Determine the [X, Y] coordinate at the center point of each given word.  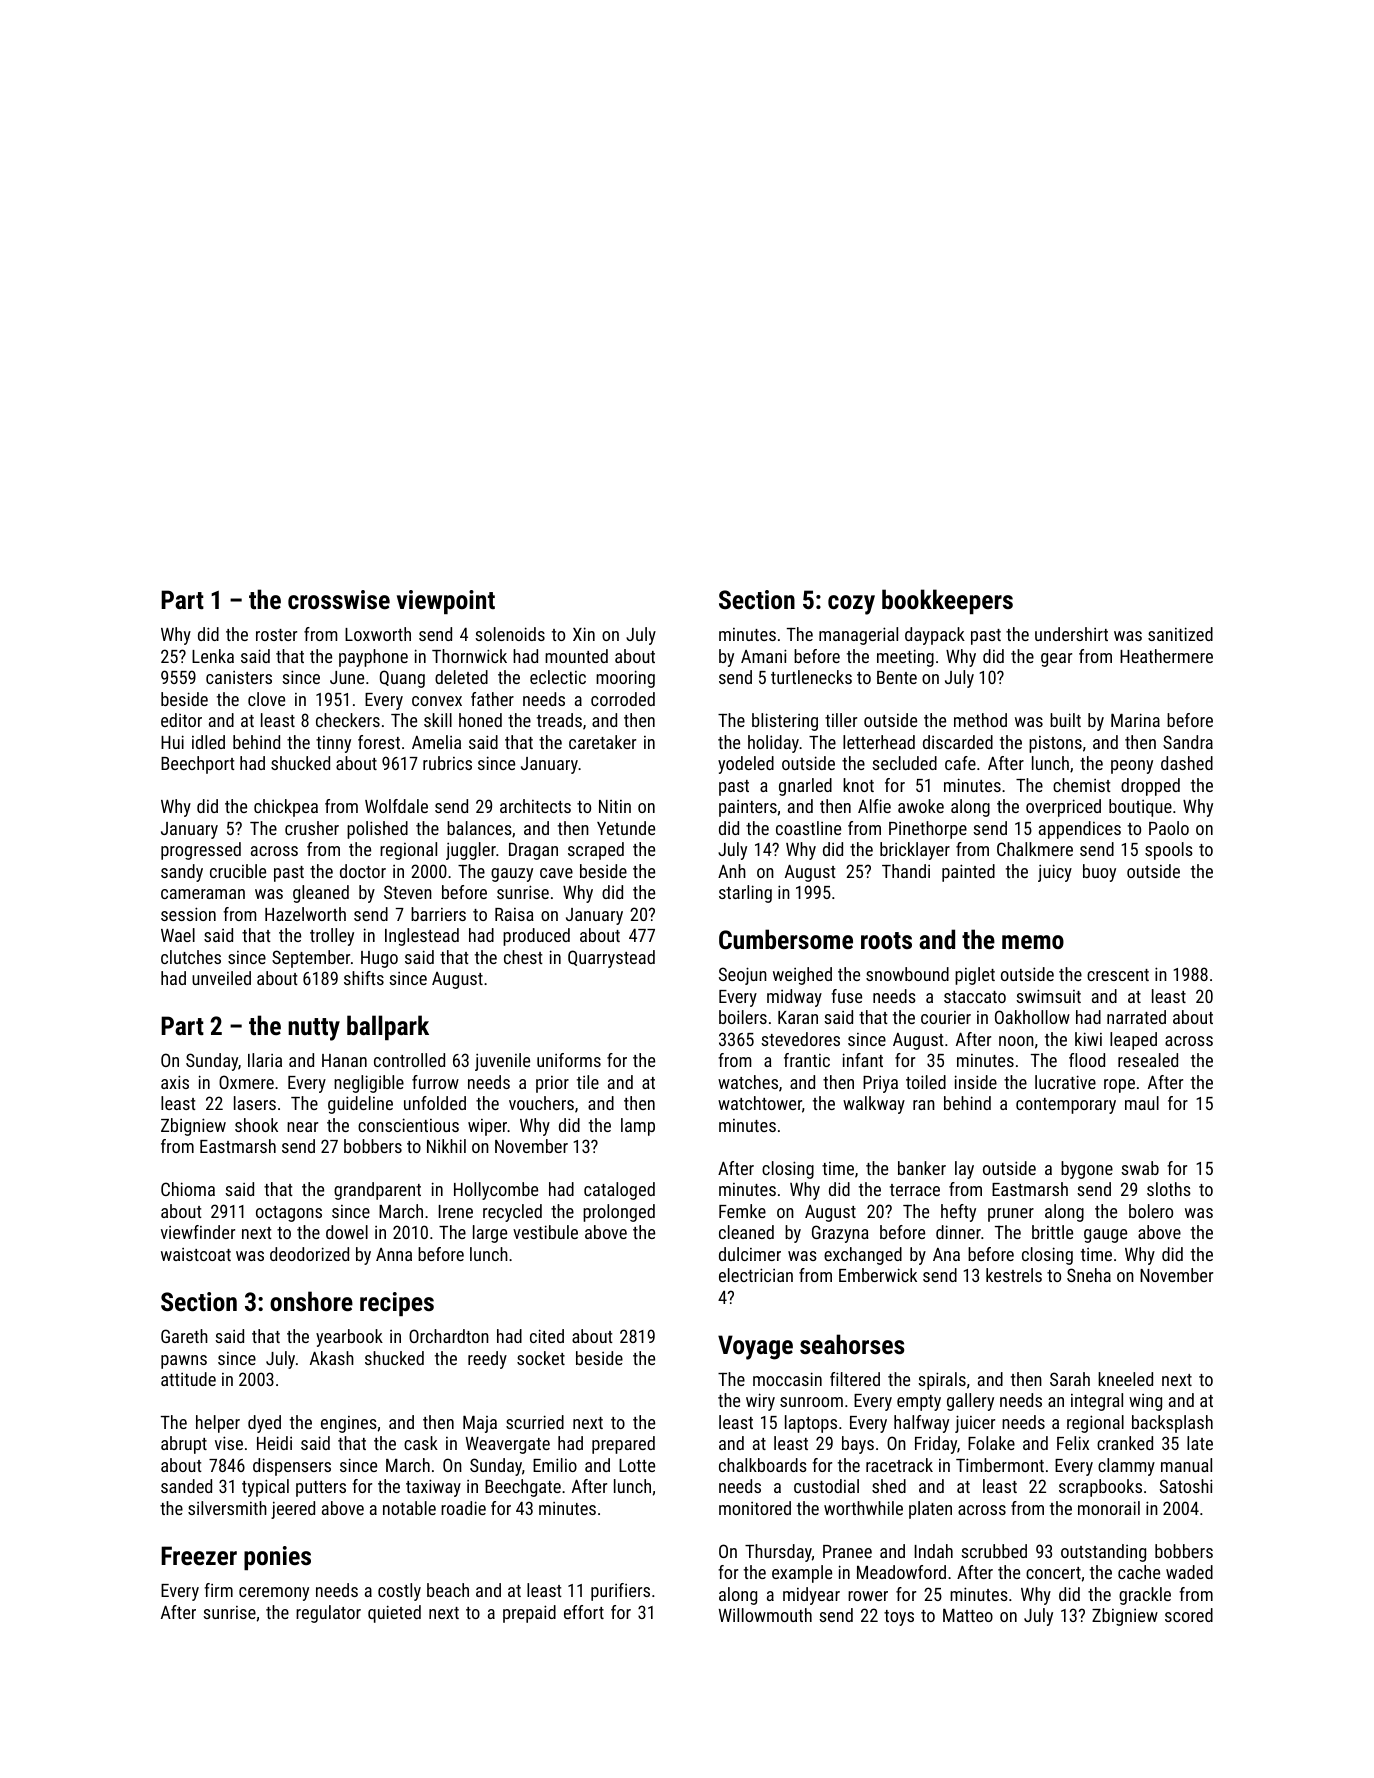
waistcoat [196, 1254]
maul [1142, 1103]
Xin [584, 634]
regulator [328, 1614]
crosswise [339, 599]
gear [1056, 660]
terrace [915, 1190]
